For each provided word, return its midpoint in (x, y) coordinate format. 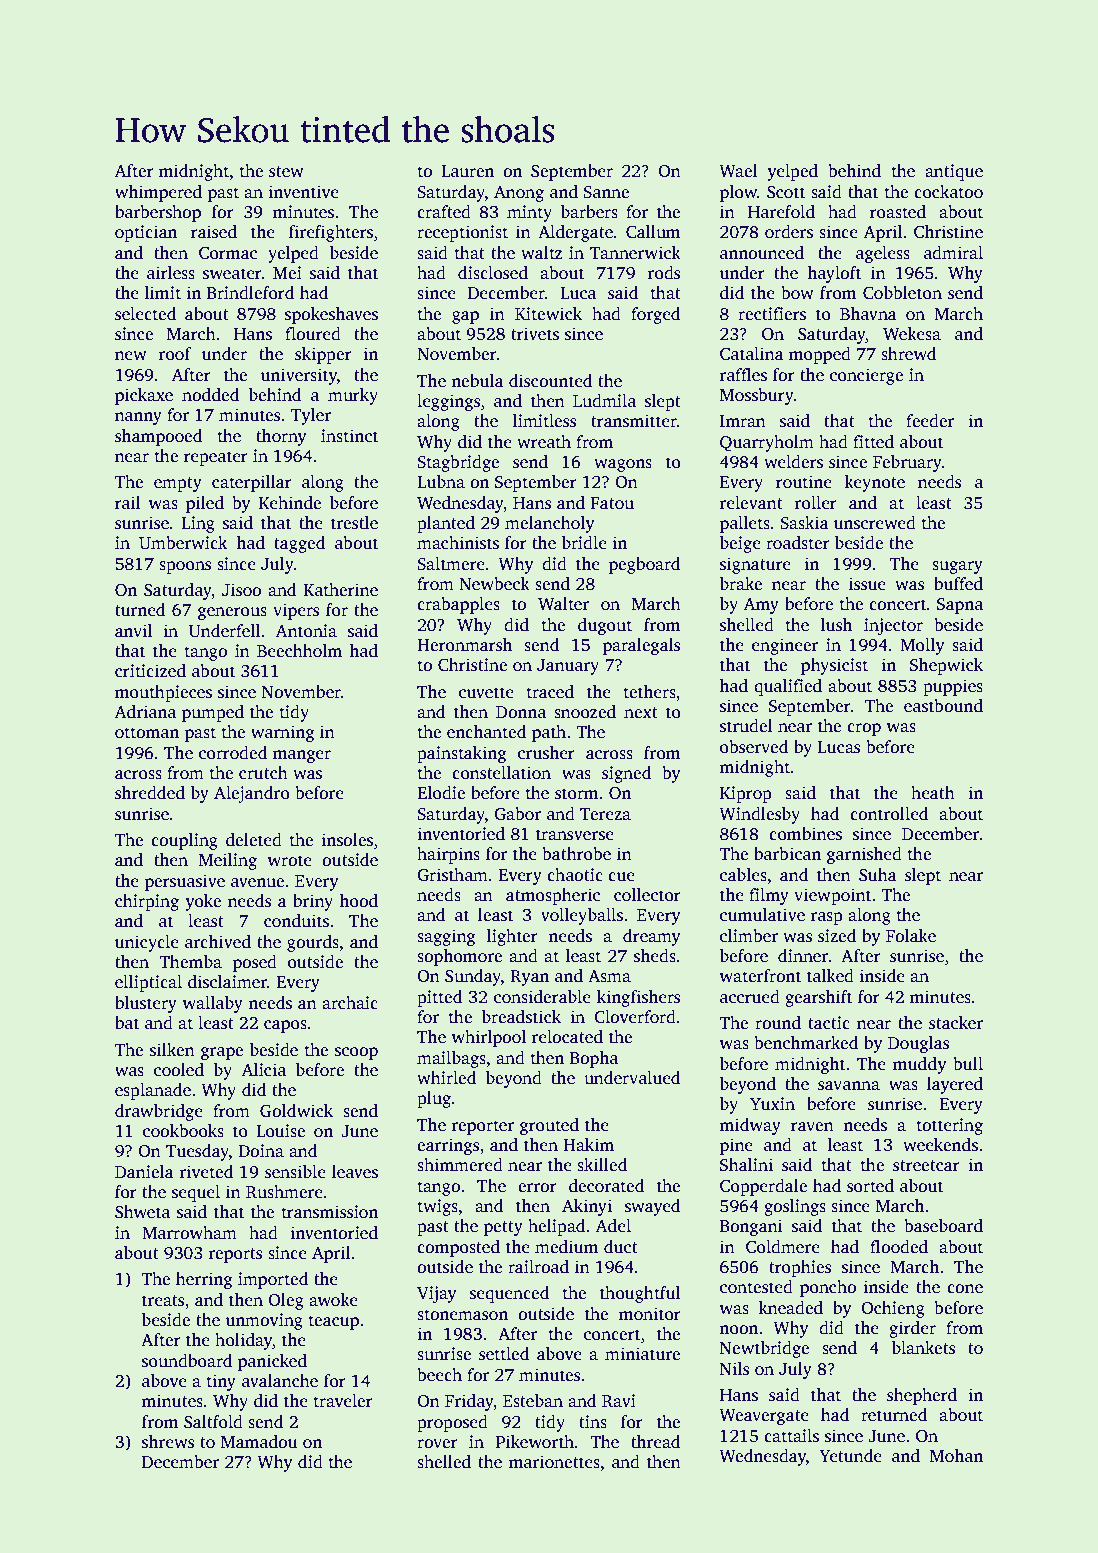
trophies (800, 1268)
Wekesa (912, 334)
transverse (575, 835)
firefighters (331, 233)
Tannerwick (635, 253)
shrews (168, 1442)
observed (754, 747)
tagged (299, 544)
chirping (147, 902)
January (568, 667)
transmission (330, 1212)
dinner (803, 956)
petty (503, 1228)
